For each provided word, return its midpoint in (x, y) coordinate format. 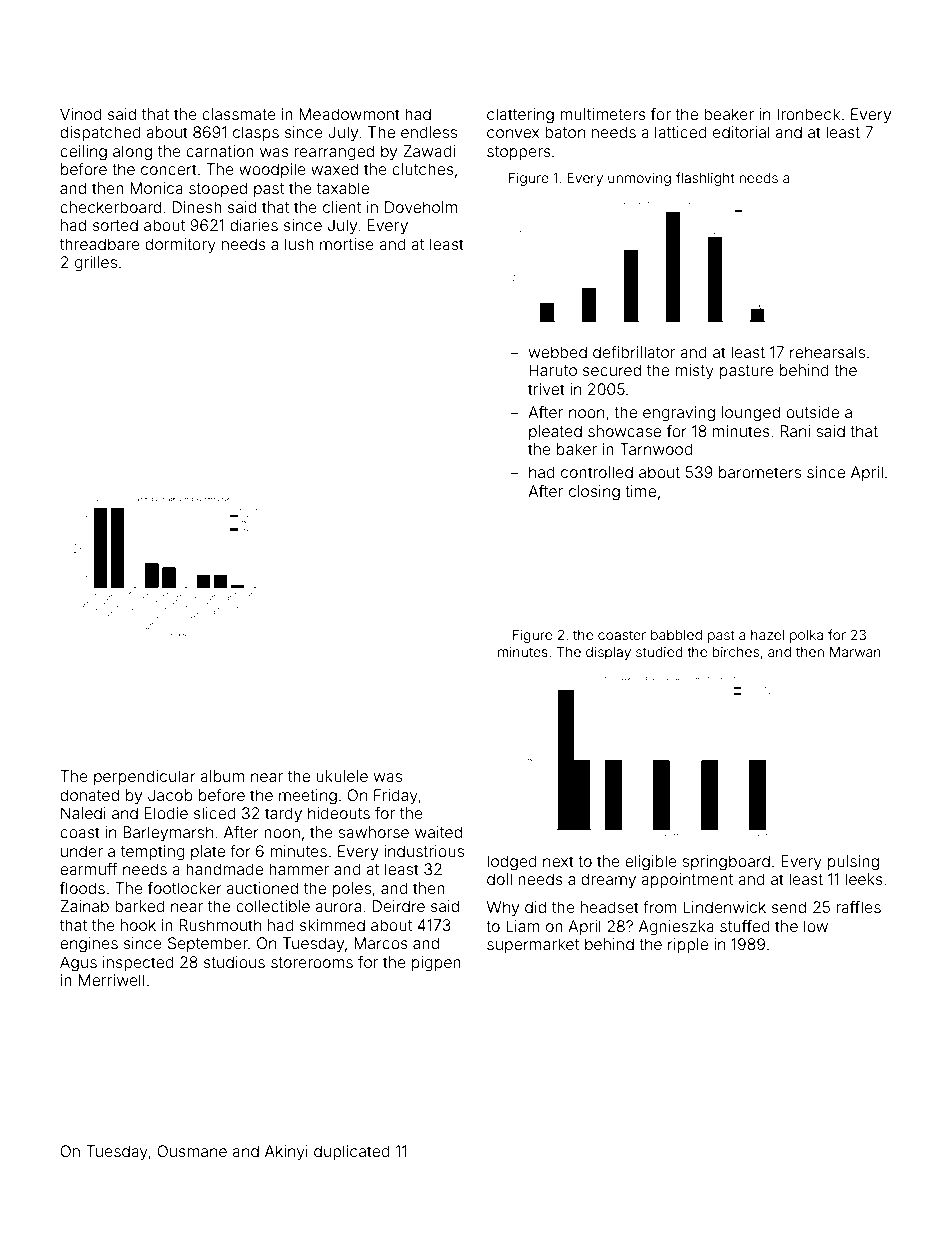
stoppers (519, 153)
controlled (597, 472)
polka (806, 636)
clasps (256, 133)
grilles (96, 264)
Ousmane (192, 1151)
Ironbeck (808, 114)
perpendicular (145, 777)
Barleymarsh (168, 834)
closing (594, 493)
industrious (424, 851)
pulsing (853, 863)
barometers (760, 472)
